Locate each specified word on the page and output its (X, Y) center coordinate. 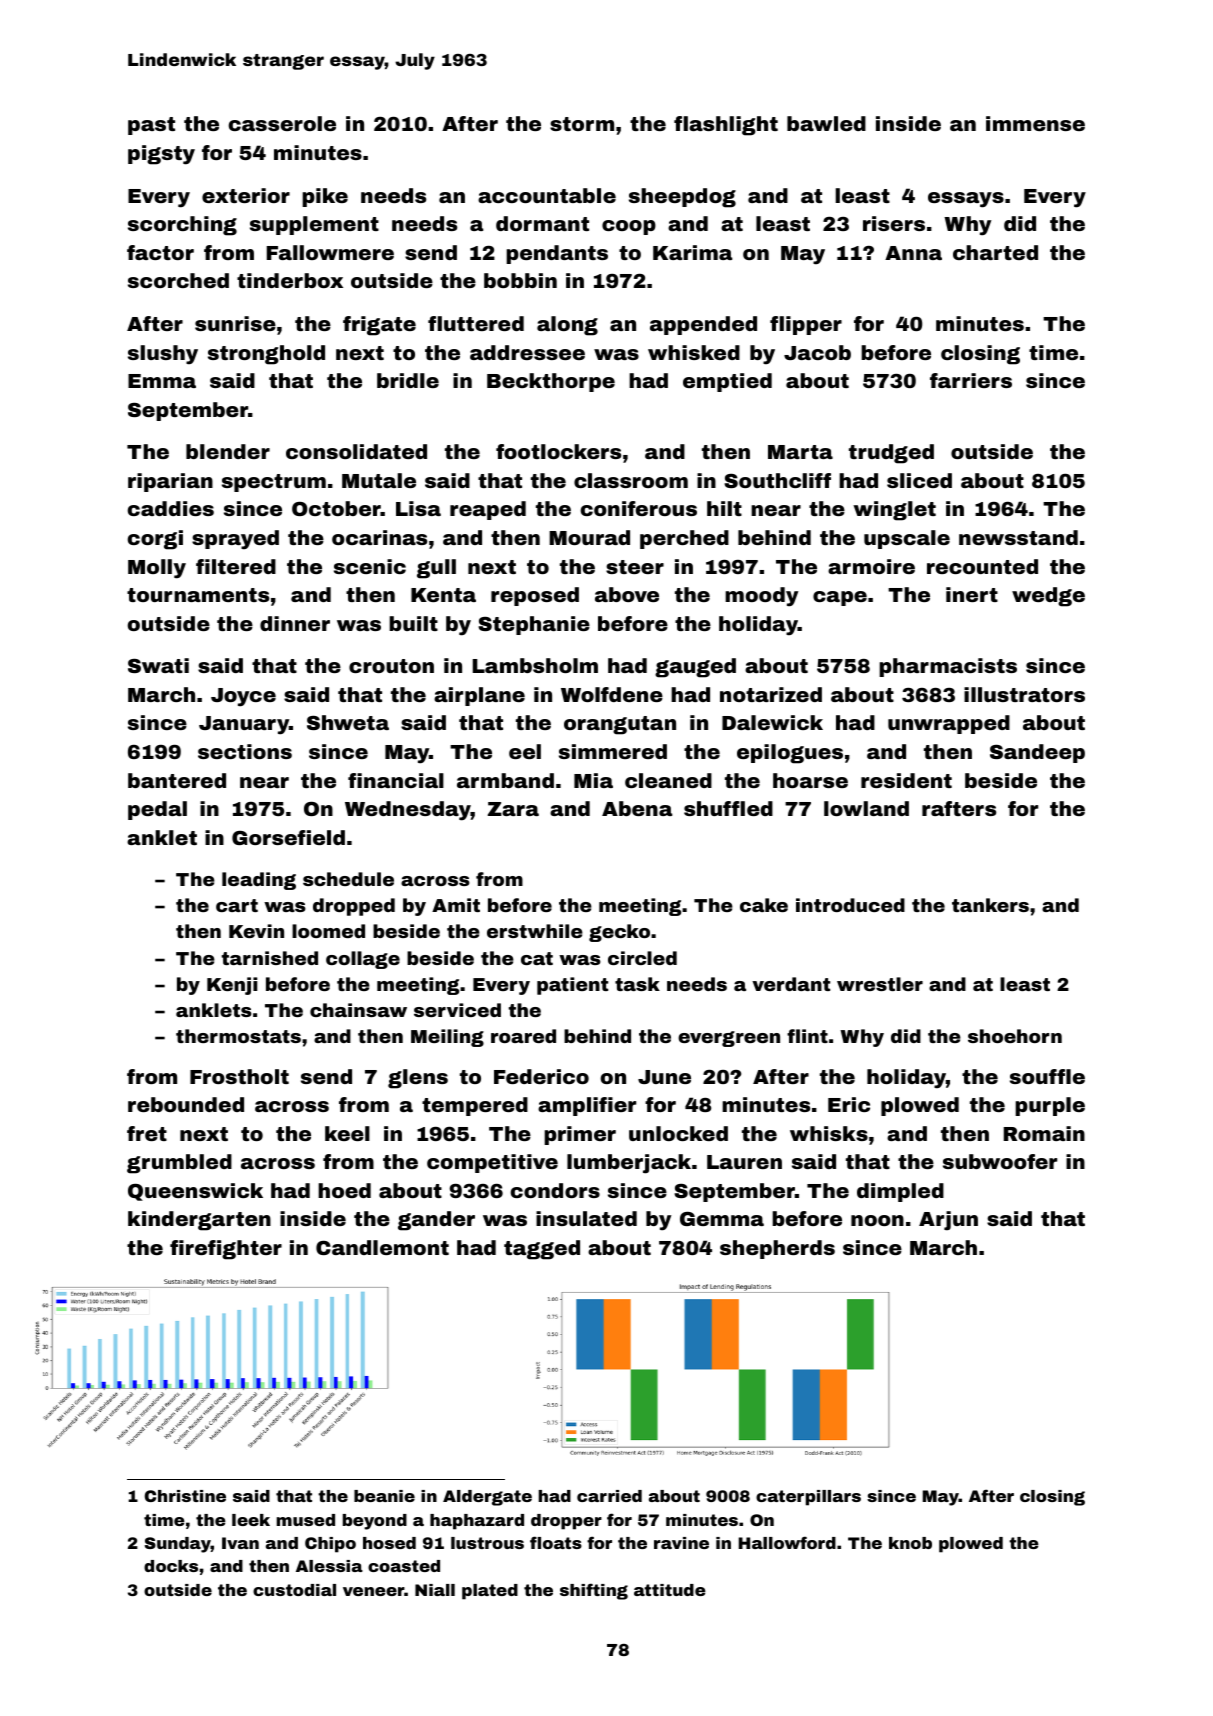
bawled (826, 123)
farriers (971, 380)
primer (580, 1135)
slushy (163, 355)
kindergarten (199, 1221)
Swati (158, 665)
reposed (535, 596)
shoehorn (1015, 1036)
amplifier (587, 1106)
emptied (727, 382)
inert (972, 594)
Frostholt (239, 1076)
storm (582, 124)
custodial (294, 1590)
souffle (1047, 1076)
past (151, 126)
